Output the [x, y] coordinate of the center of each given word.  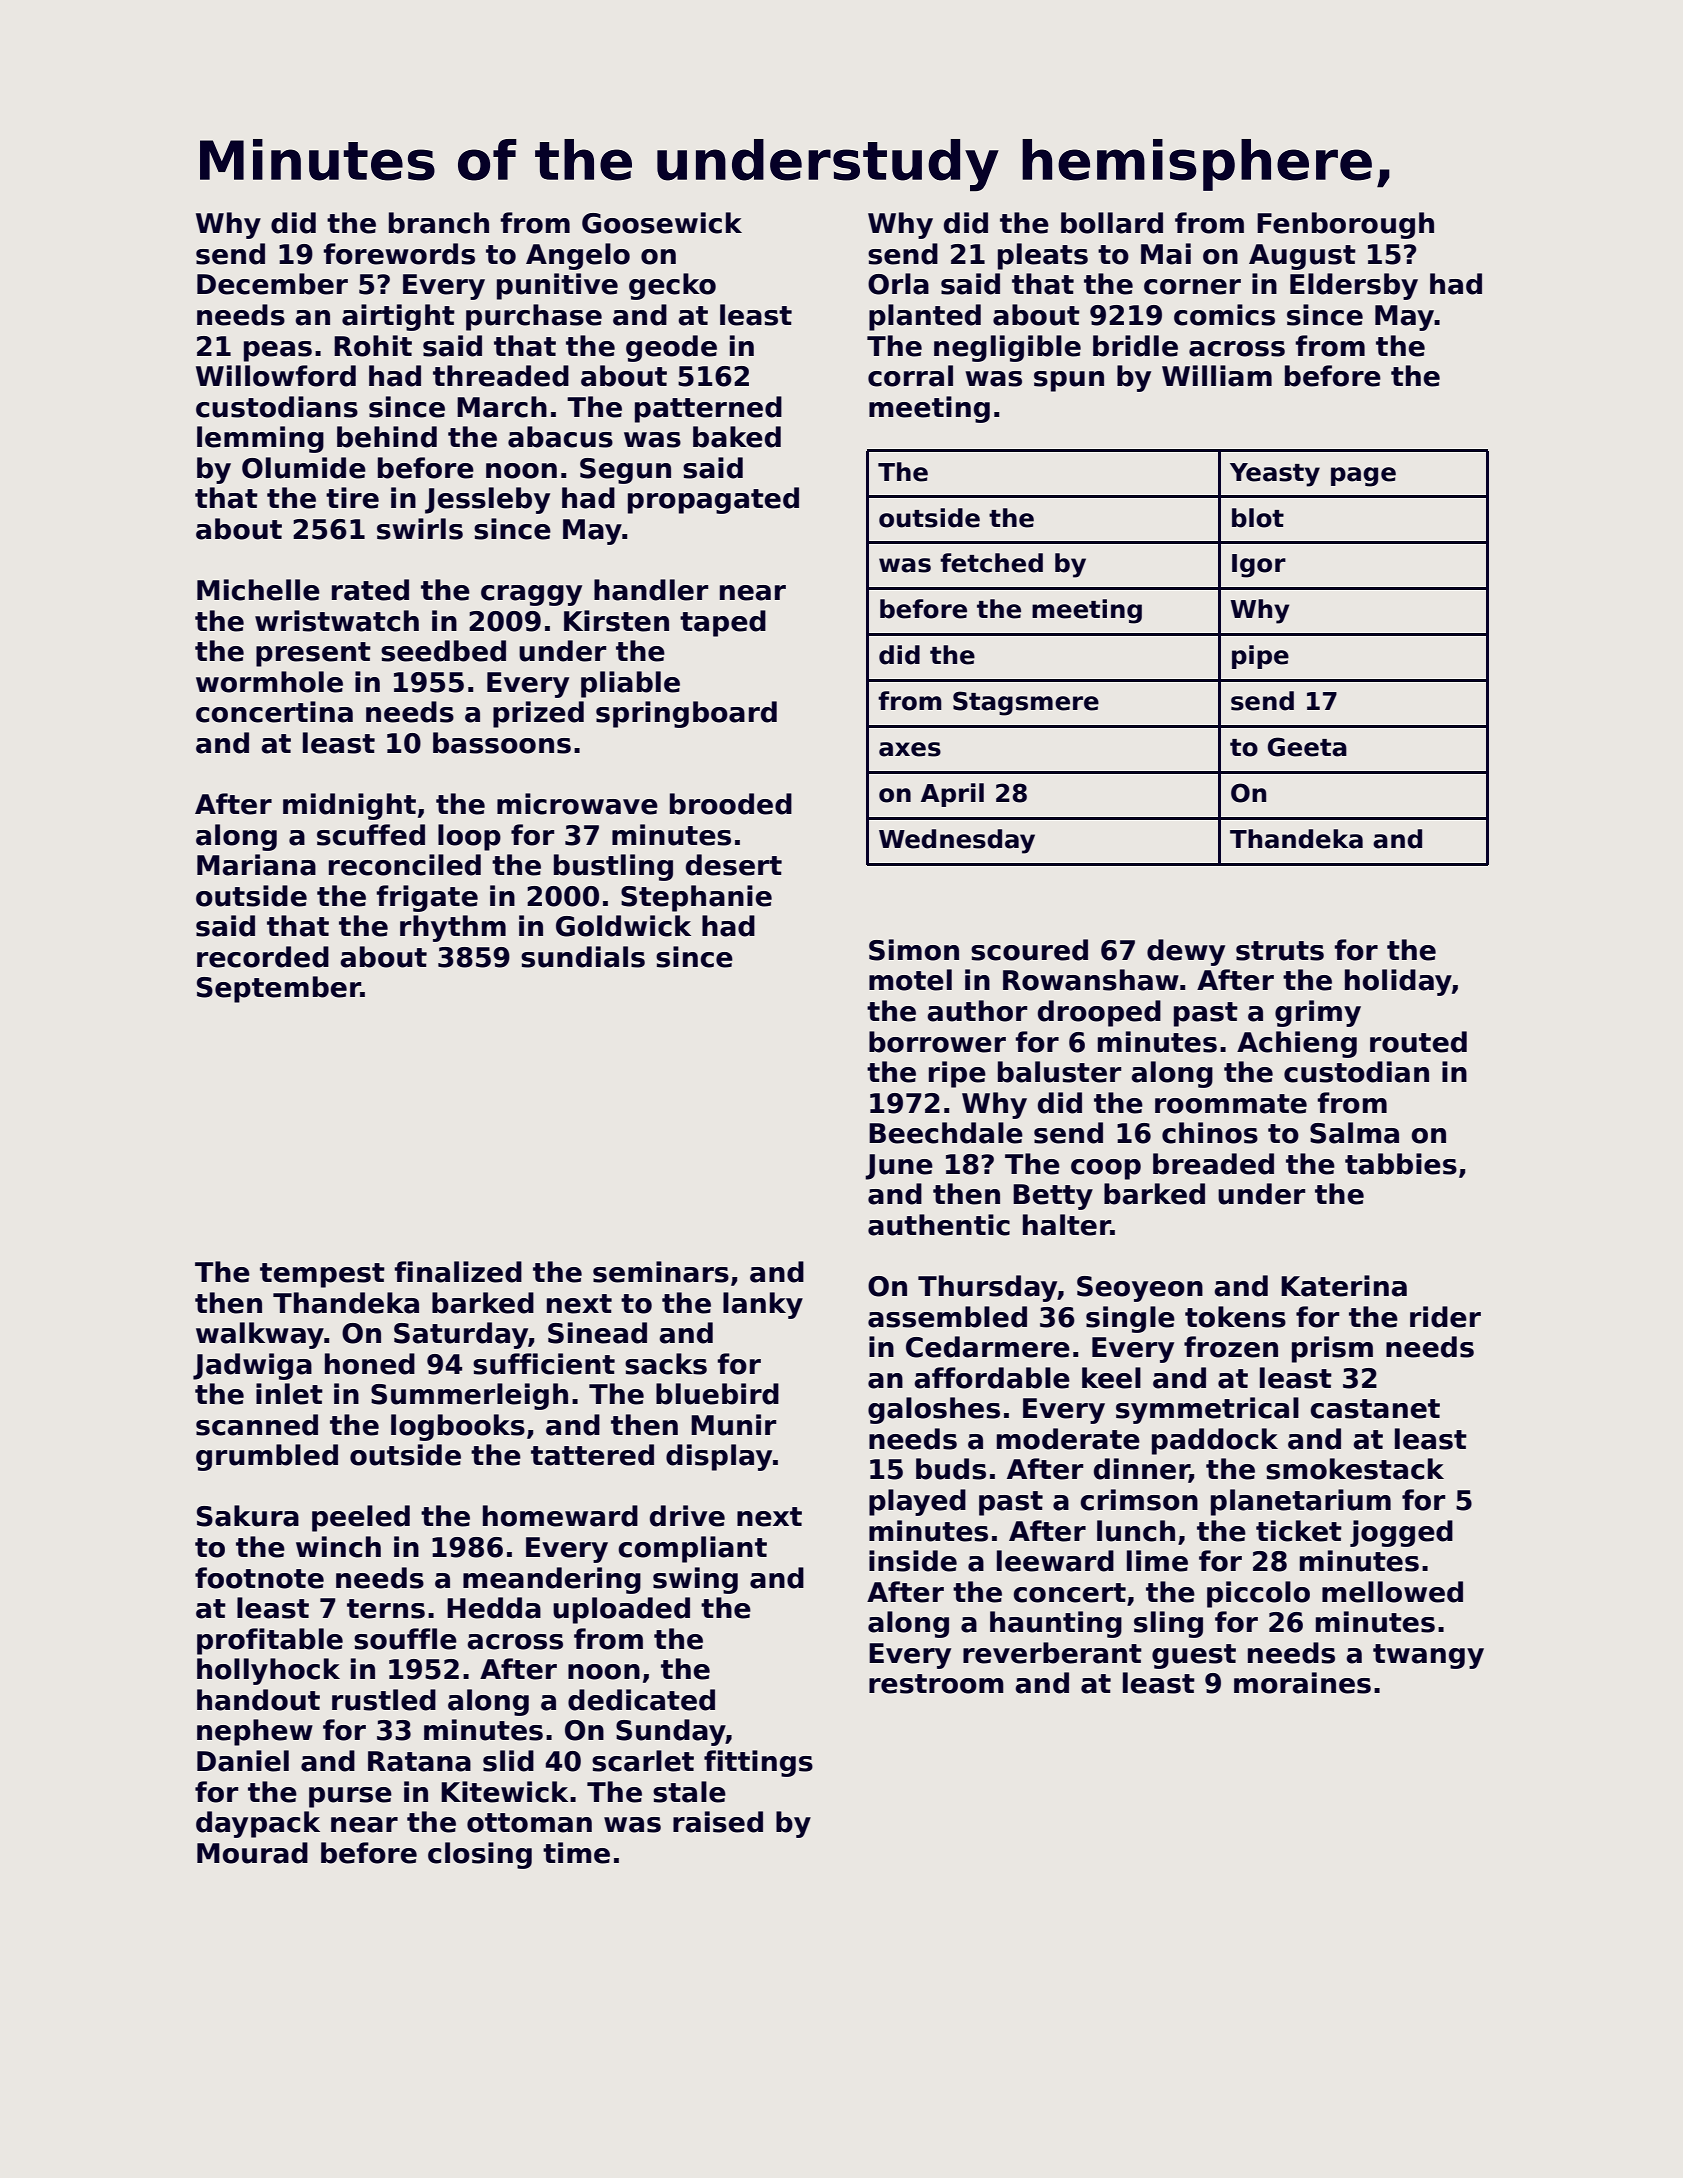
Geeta [1307, 747]
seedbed [443, 651]
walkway [260, 1335]
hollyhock [268, 1671]
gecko [672, 286]
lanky [763, 1305]
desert [734, 865]
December [272, 284]
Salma [1354, 1133]
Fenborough [1345, 225]
